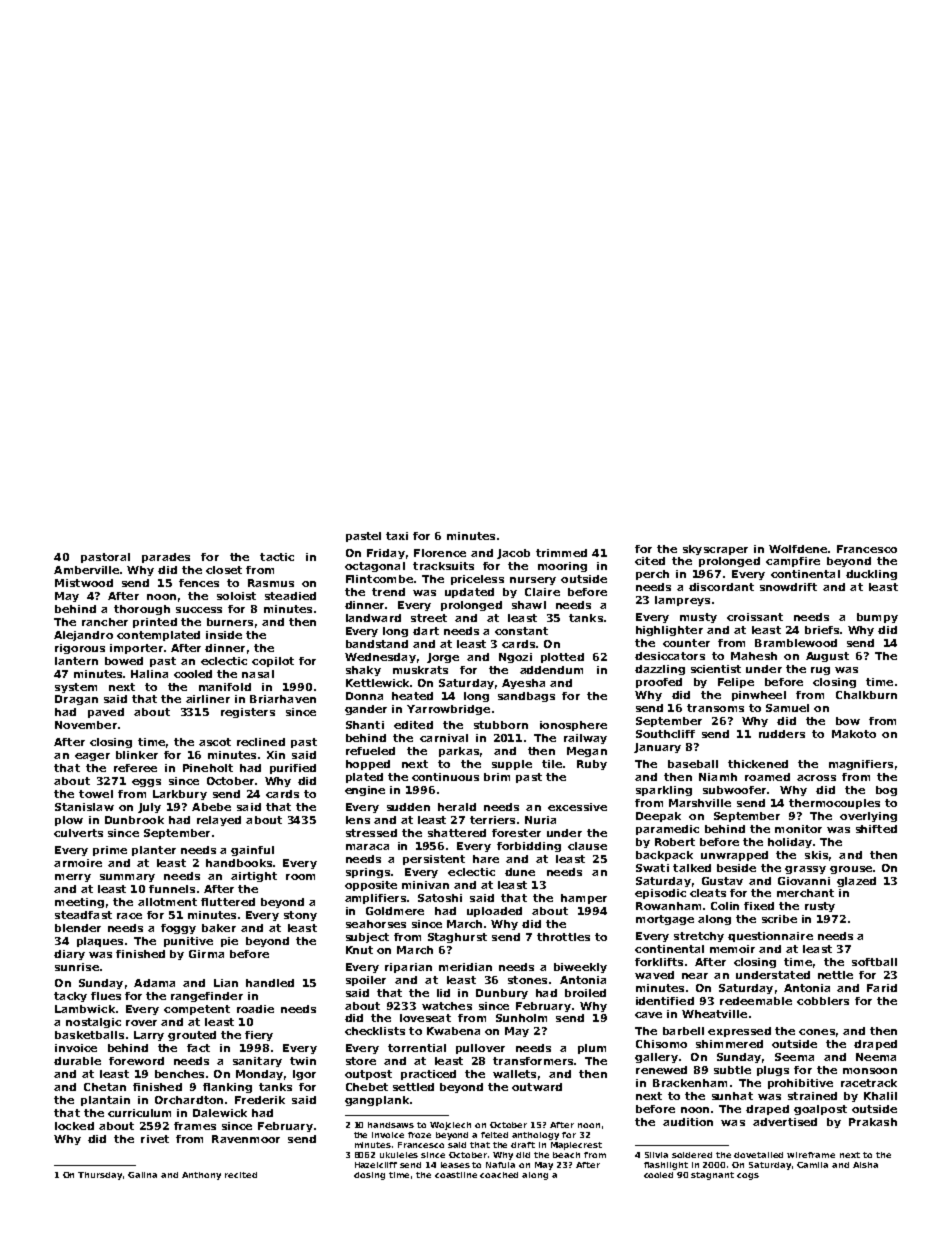 This page has width=952, height=1233. Describe the element at coordinates (516, 833) in the page. I see `forester` at that location.
